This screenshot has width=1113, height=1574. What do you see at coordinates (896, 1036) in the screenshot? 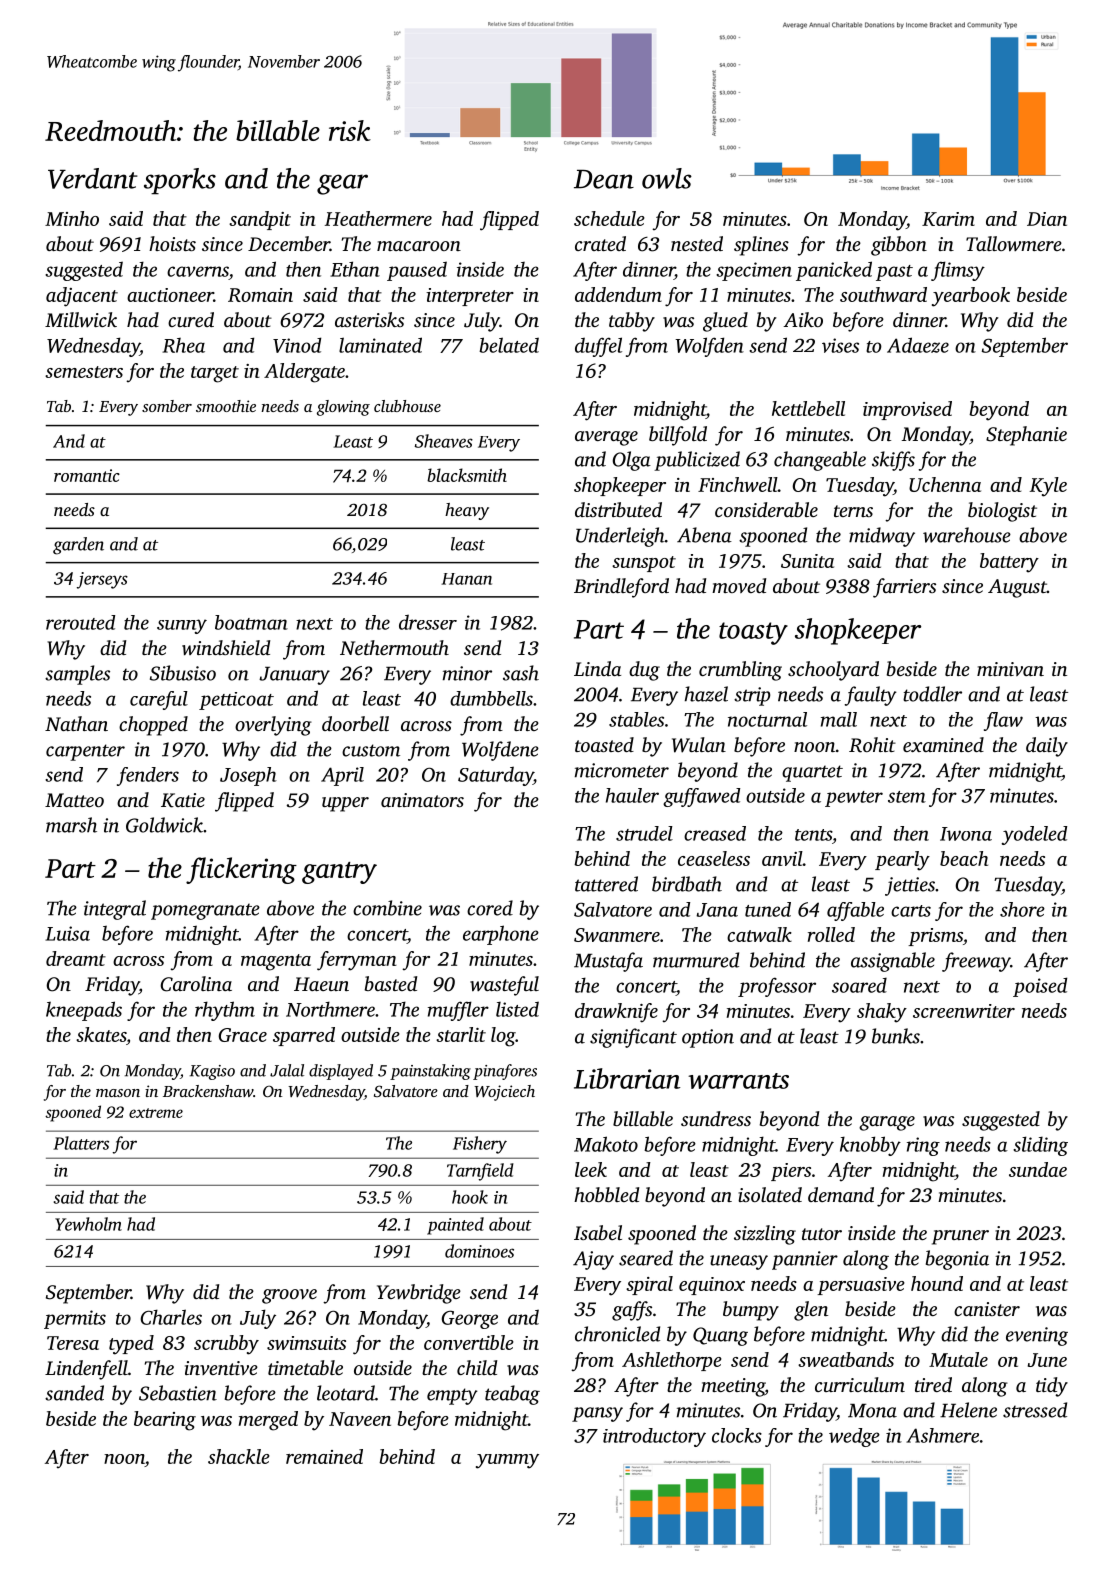
I see `bunks` at bounding box center [896, 1036].
